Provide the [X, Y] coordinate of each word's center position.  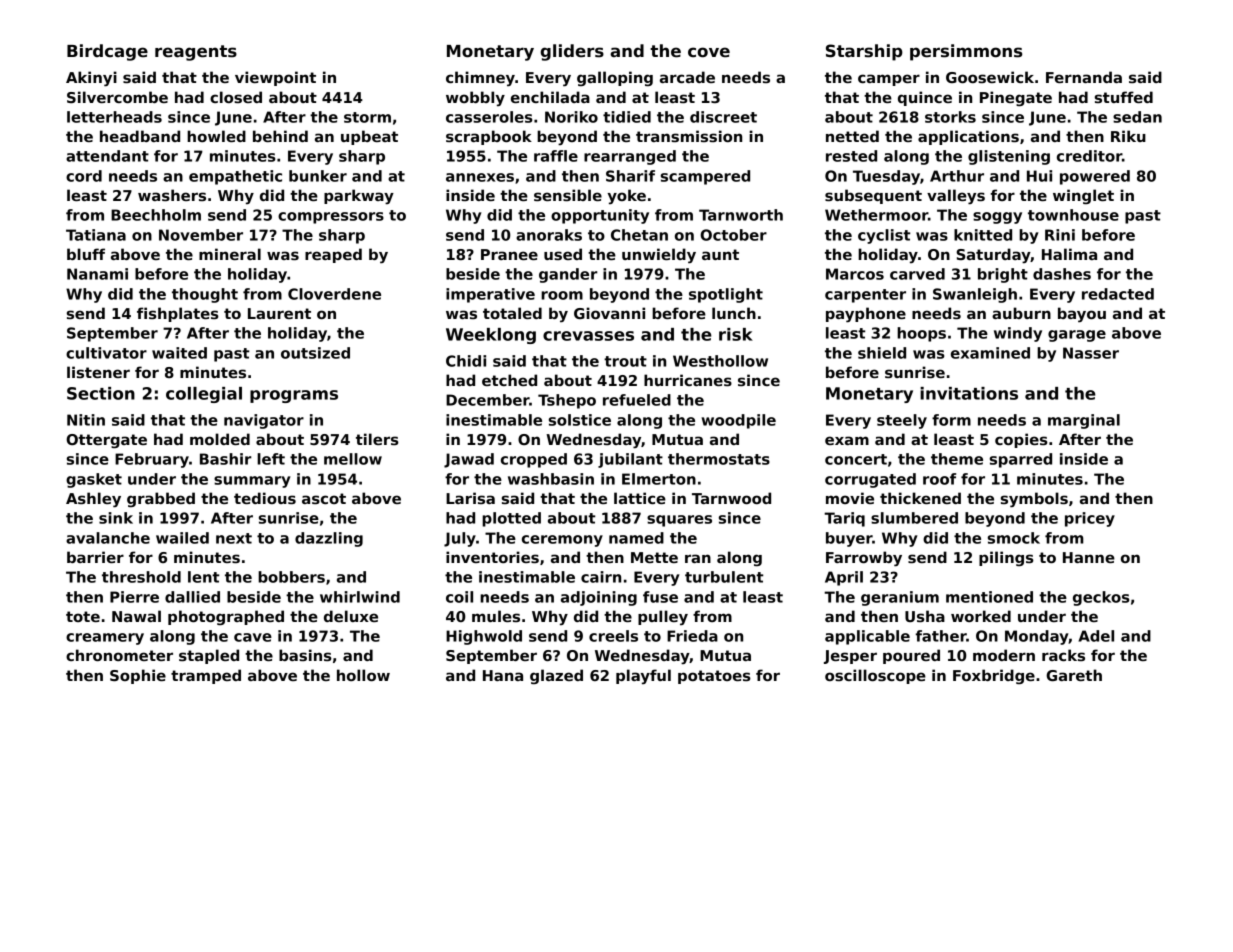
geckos [1101, 598]
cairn [601, 577]
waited [179, 353]
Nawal [136, 616]
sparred [1021, 460]
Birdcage [107, 52]
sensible [568, 195]
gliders [572, 52]
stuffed [1124, 97]
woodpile [739, 421]
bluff [86, 254]
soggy [997, 218]
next [234, 538]
